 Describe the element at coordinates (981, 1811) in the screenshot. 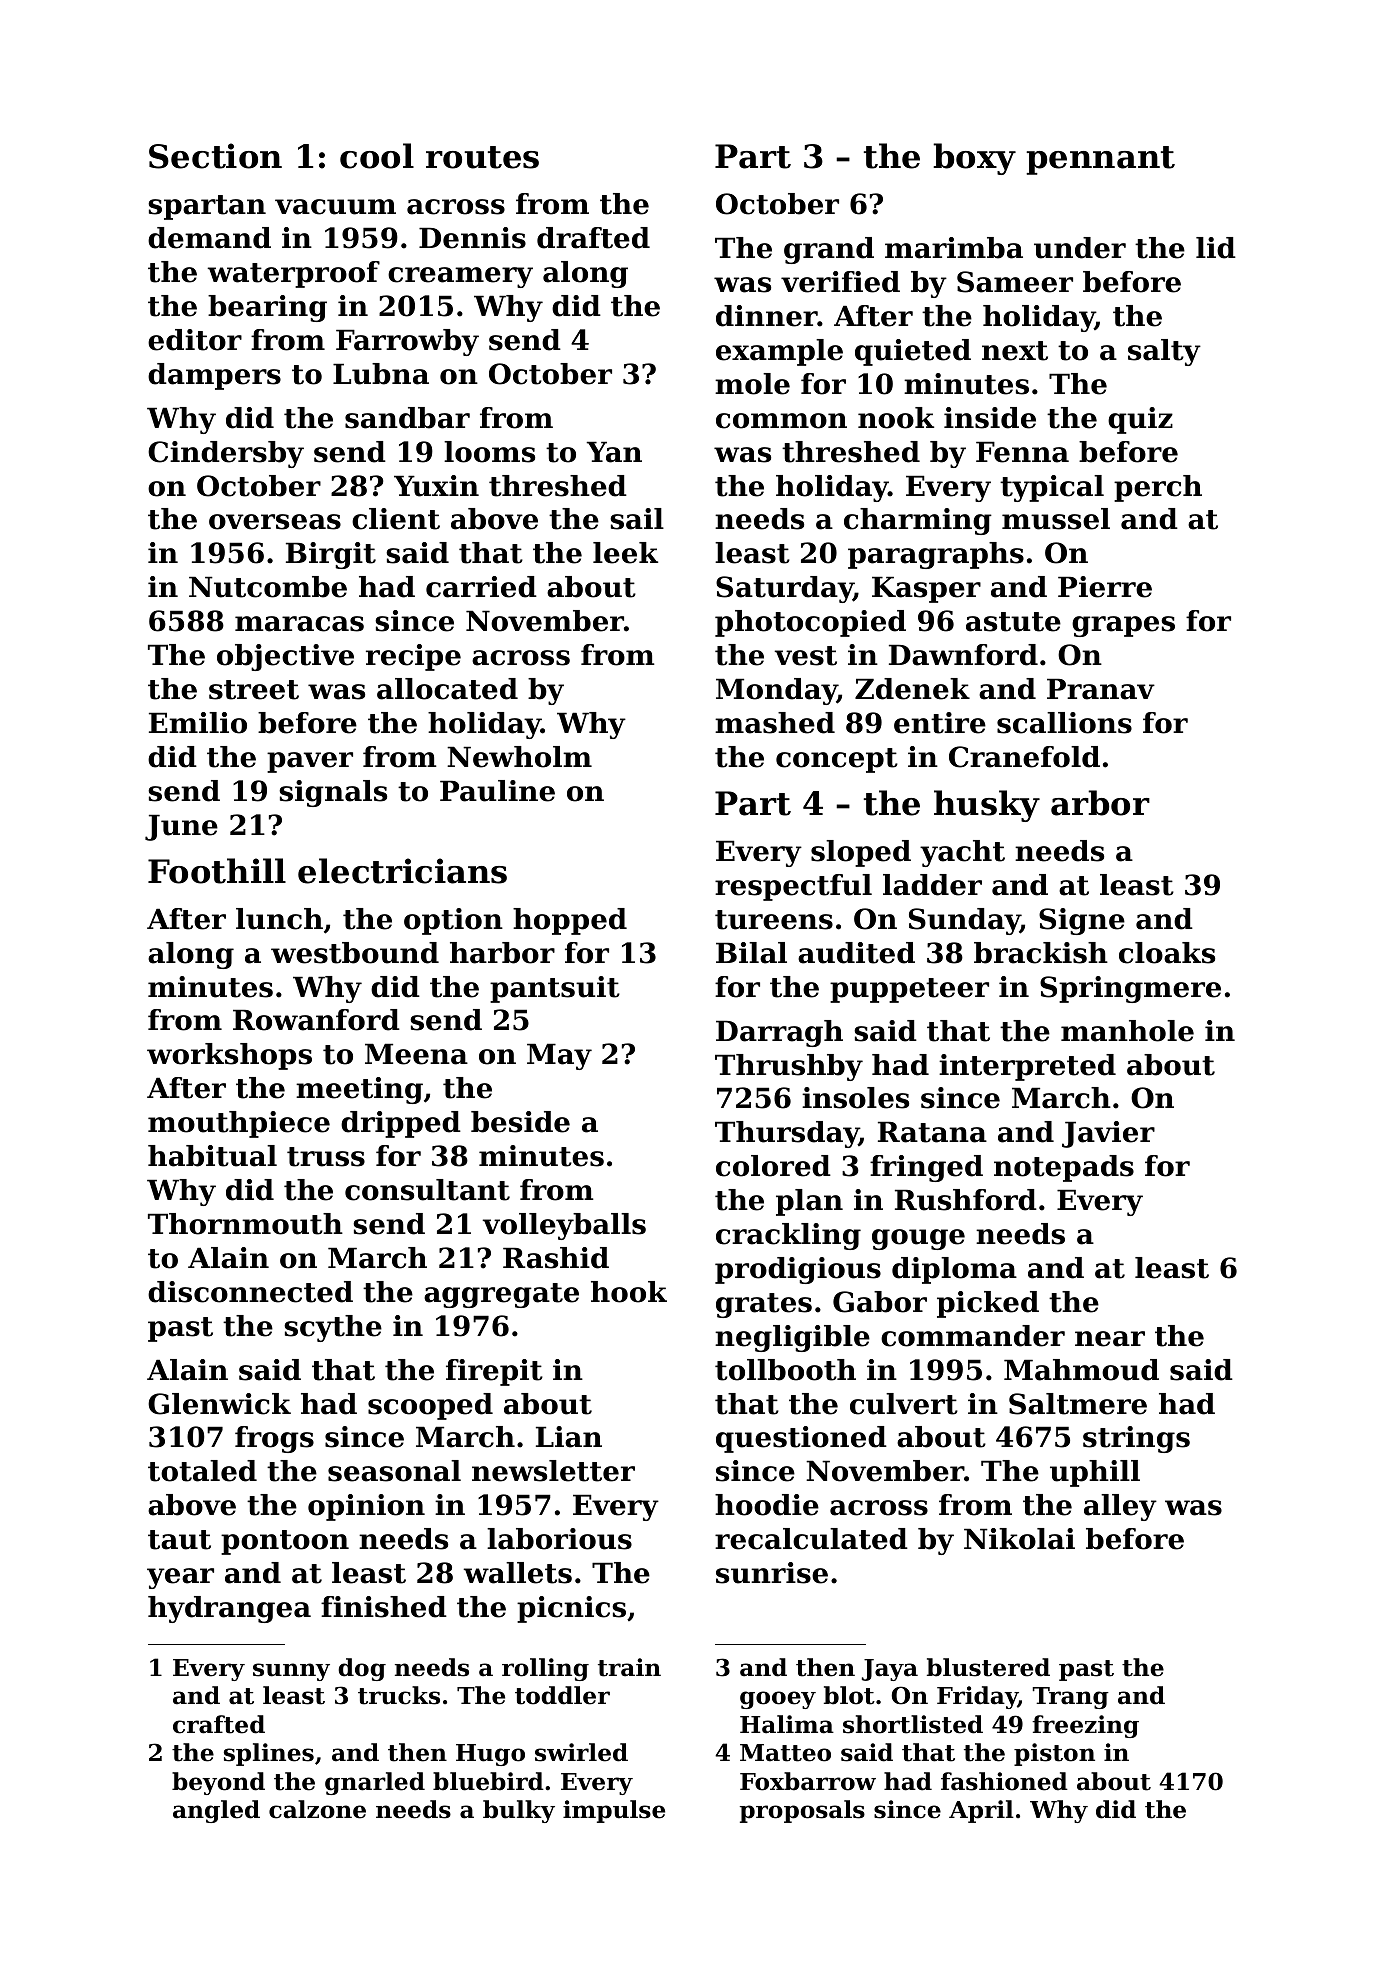

I see `April` at that location.
